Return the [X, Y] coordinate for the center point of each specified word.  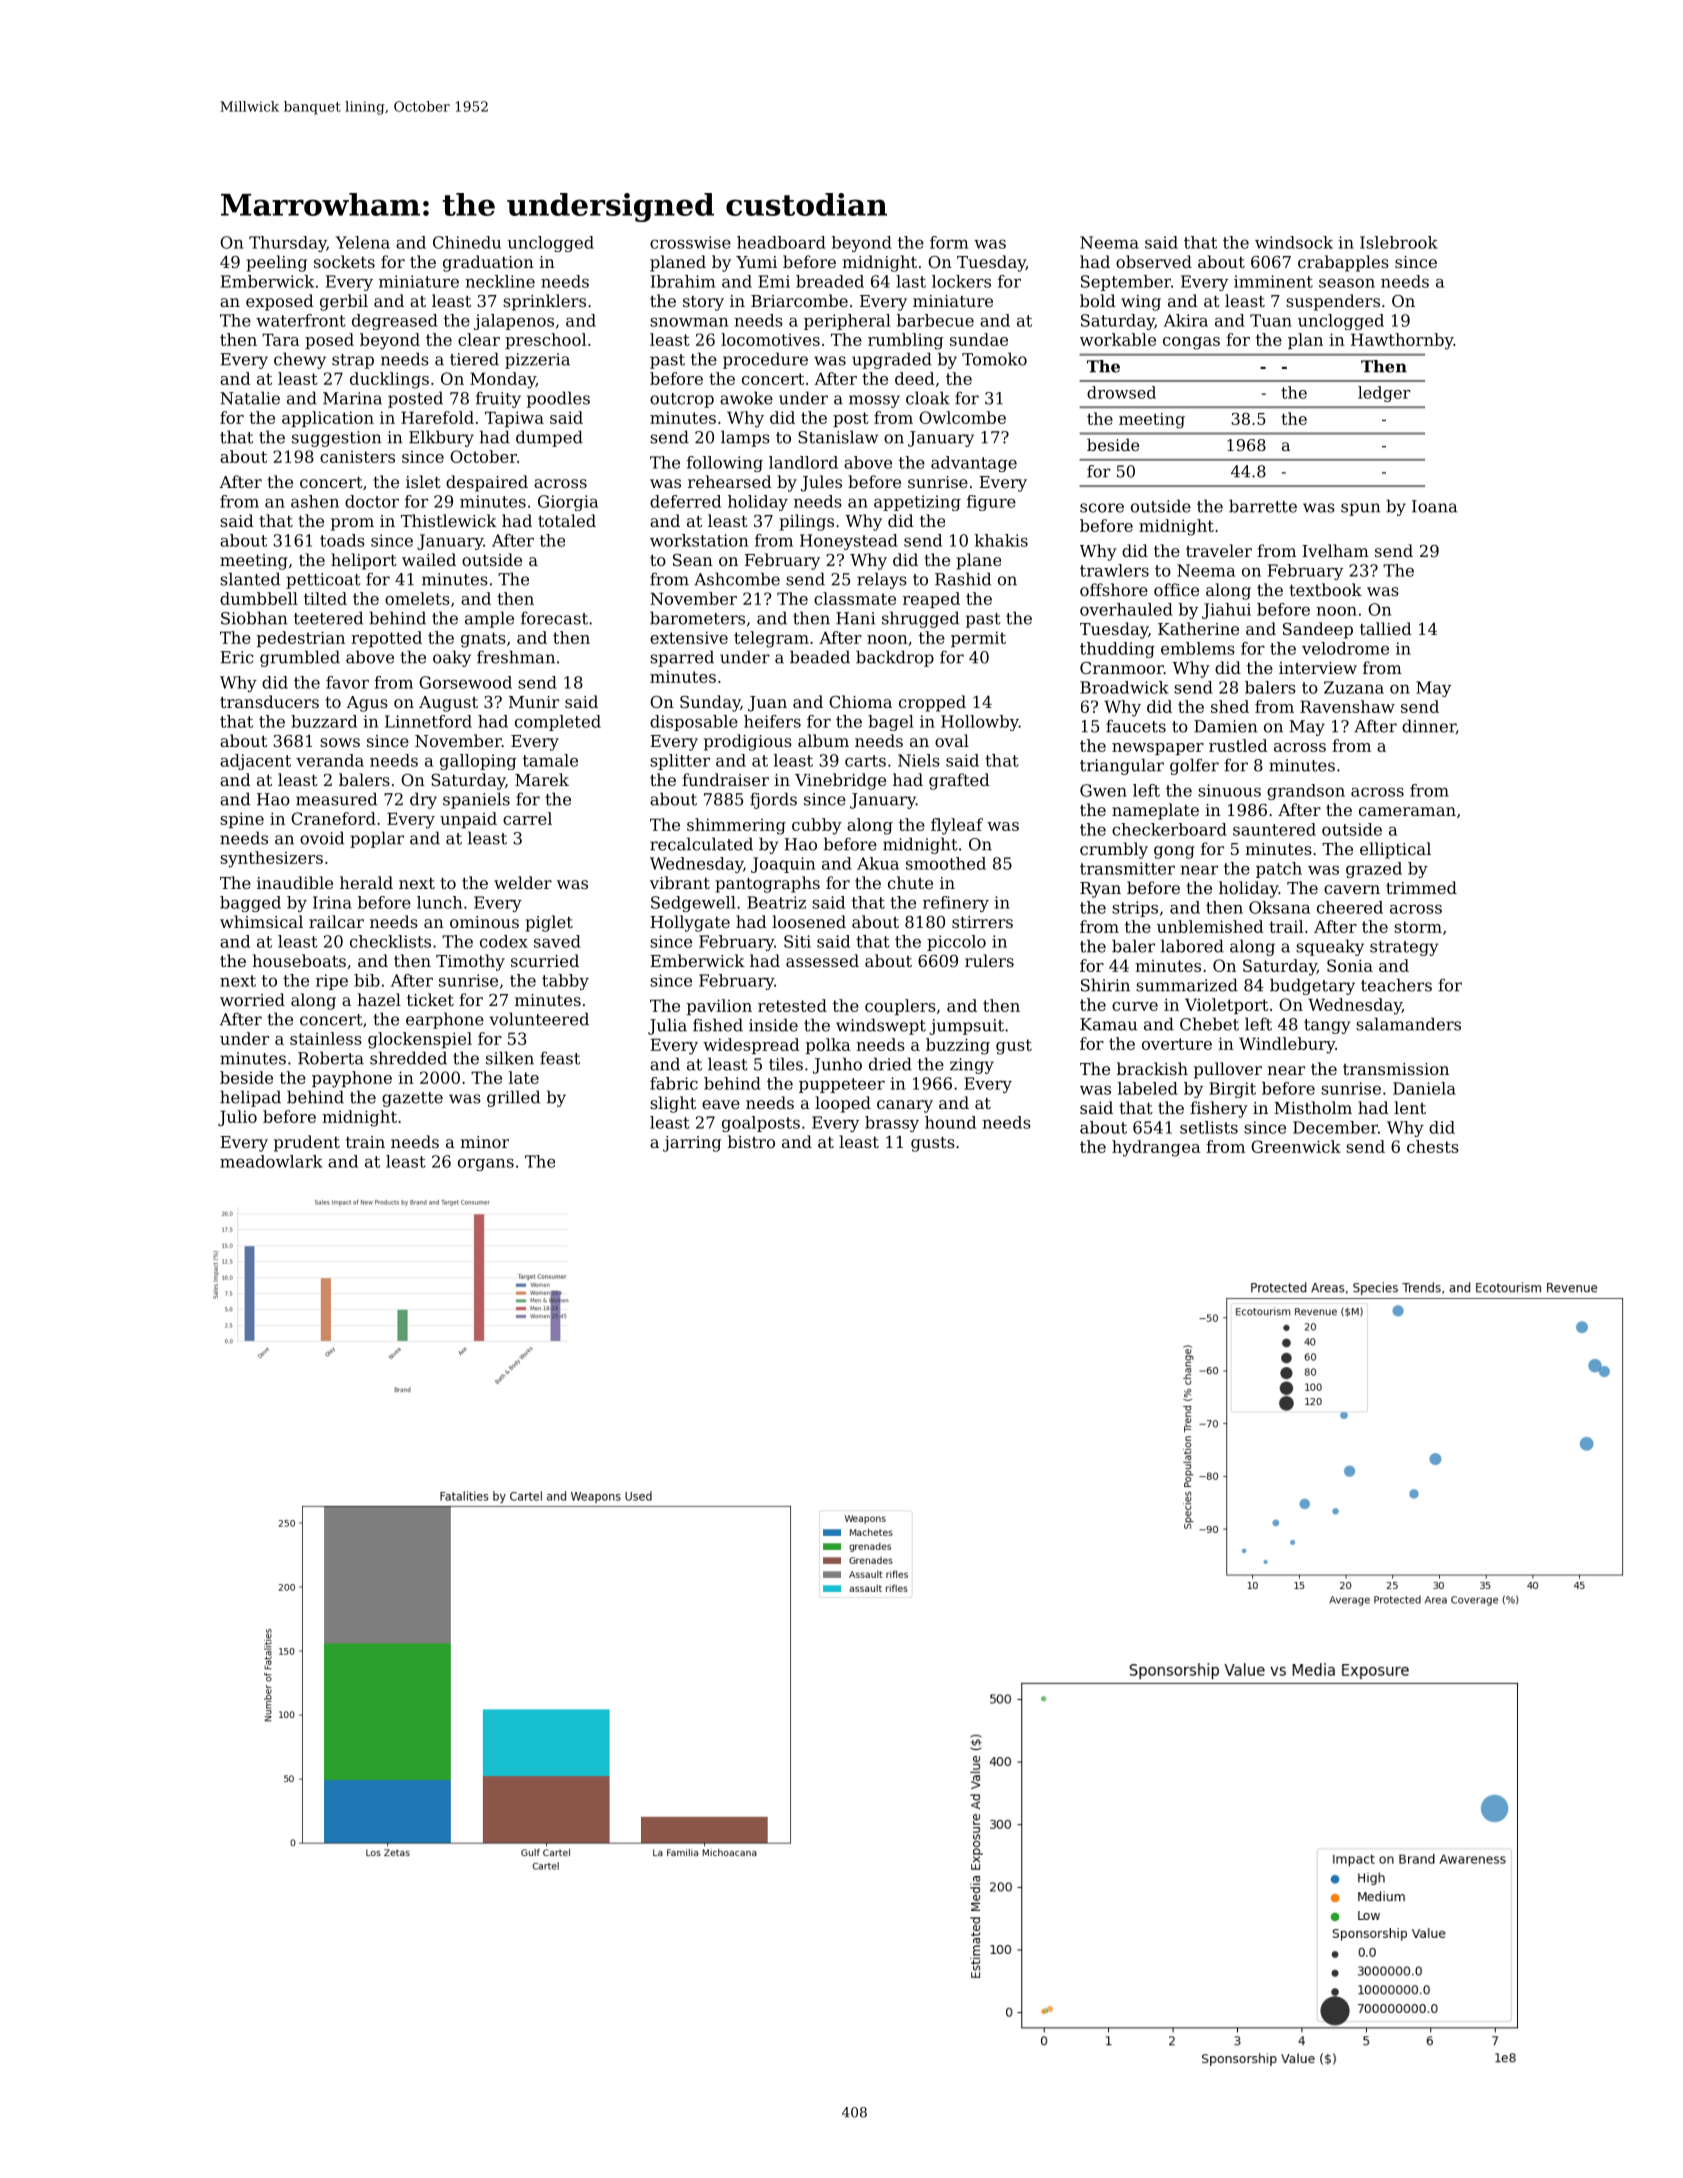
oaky [452, 658]
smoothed [946, 863]
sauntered [1274, 829]
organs [486, 1164]
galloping [478, 762]
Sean [693, 560]
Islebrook [1399, 242]
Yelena [363, 242]
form [949, 242]
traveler [1219, 550]
